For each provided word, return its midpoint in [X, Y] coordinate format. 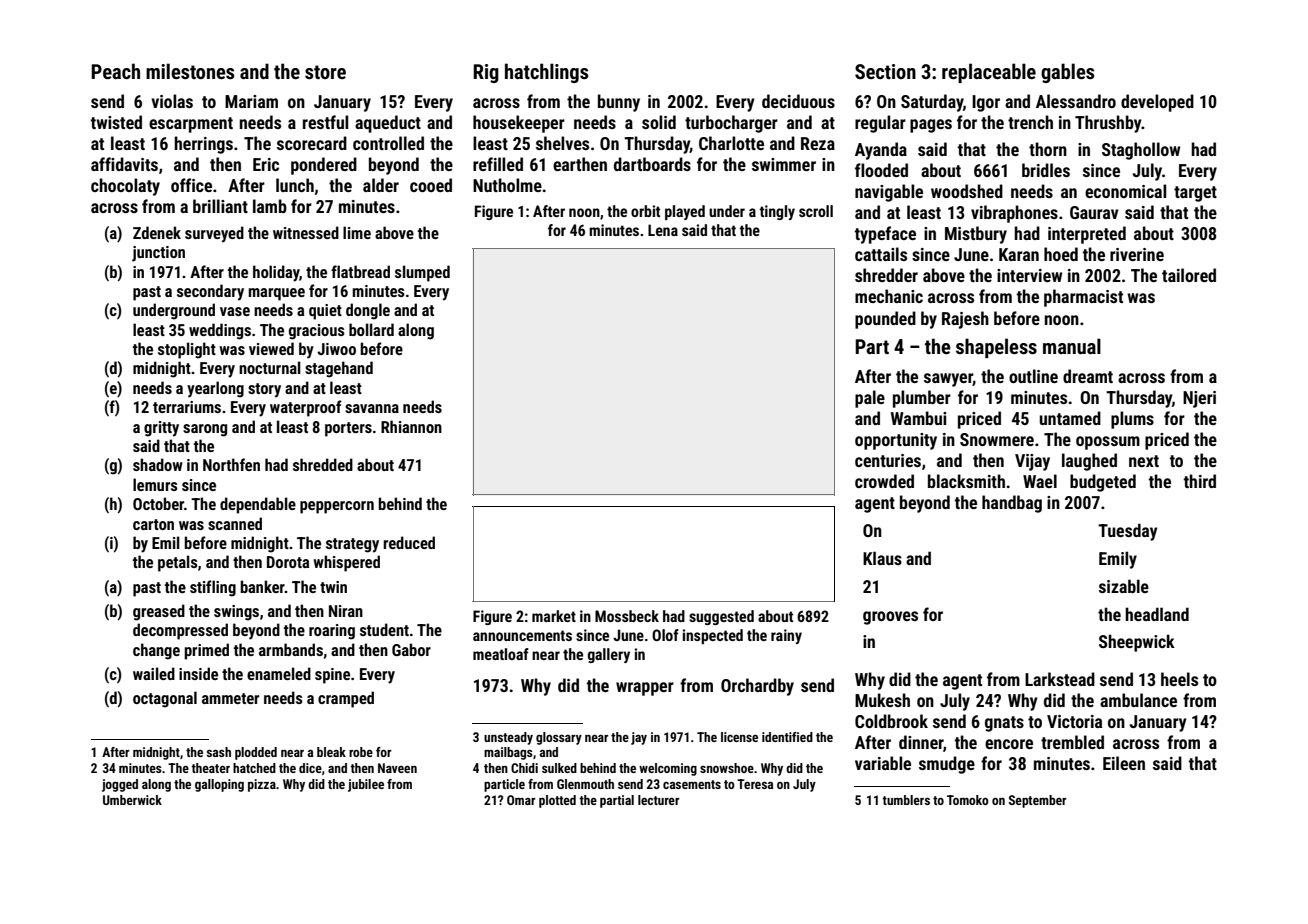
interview [1029, 275]
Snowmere [997, 439]
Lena [663, 230]
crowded [884, 481]
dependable [258, 505]
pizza [262, 785]
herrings [203, 145]
